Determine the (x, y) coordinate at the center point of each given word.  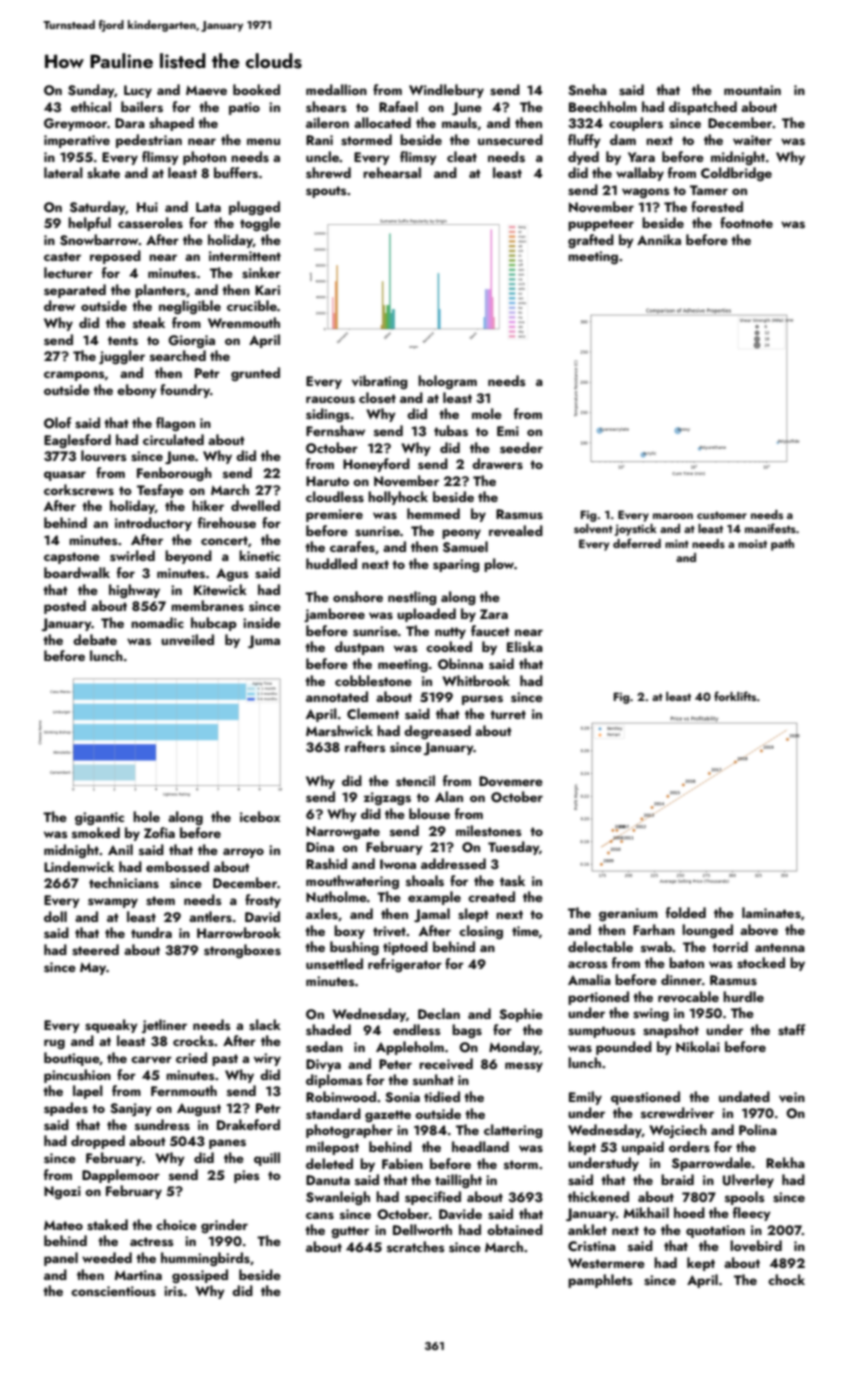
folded (686, 912)
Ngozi (62, 1192)
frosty (263, 901)
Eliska (525, 647)
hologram (447, 382)
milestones (488, 830)
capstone (72, 558)
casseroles (150, 223)
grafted (591, 241)
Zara (494, 614)
